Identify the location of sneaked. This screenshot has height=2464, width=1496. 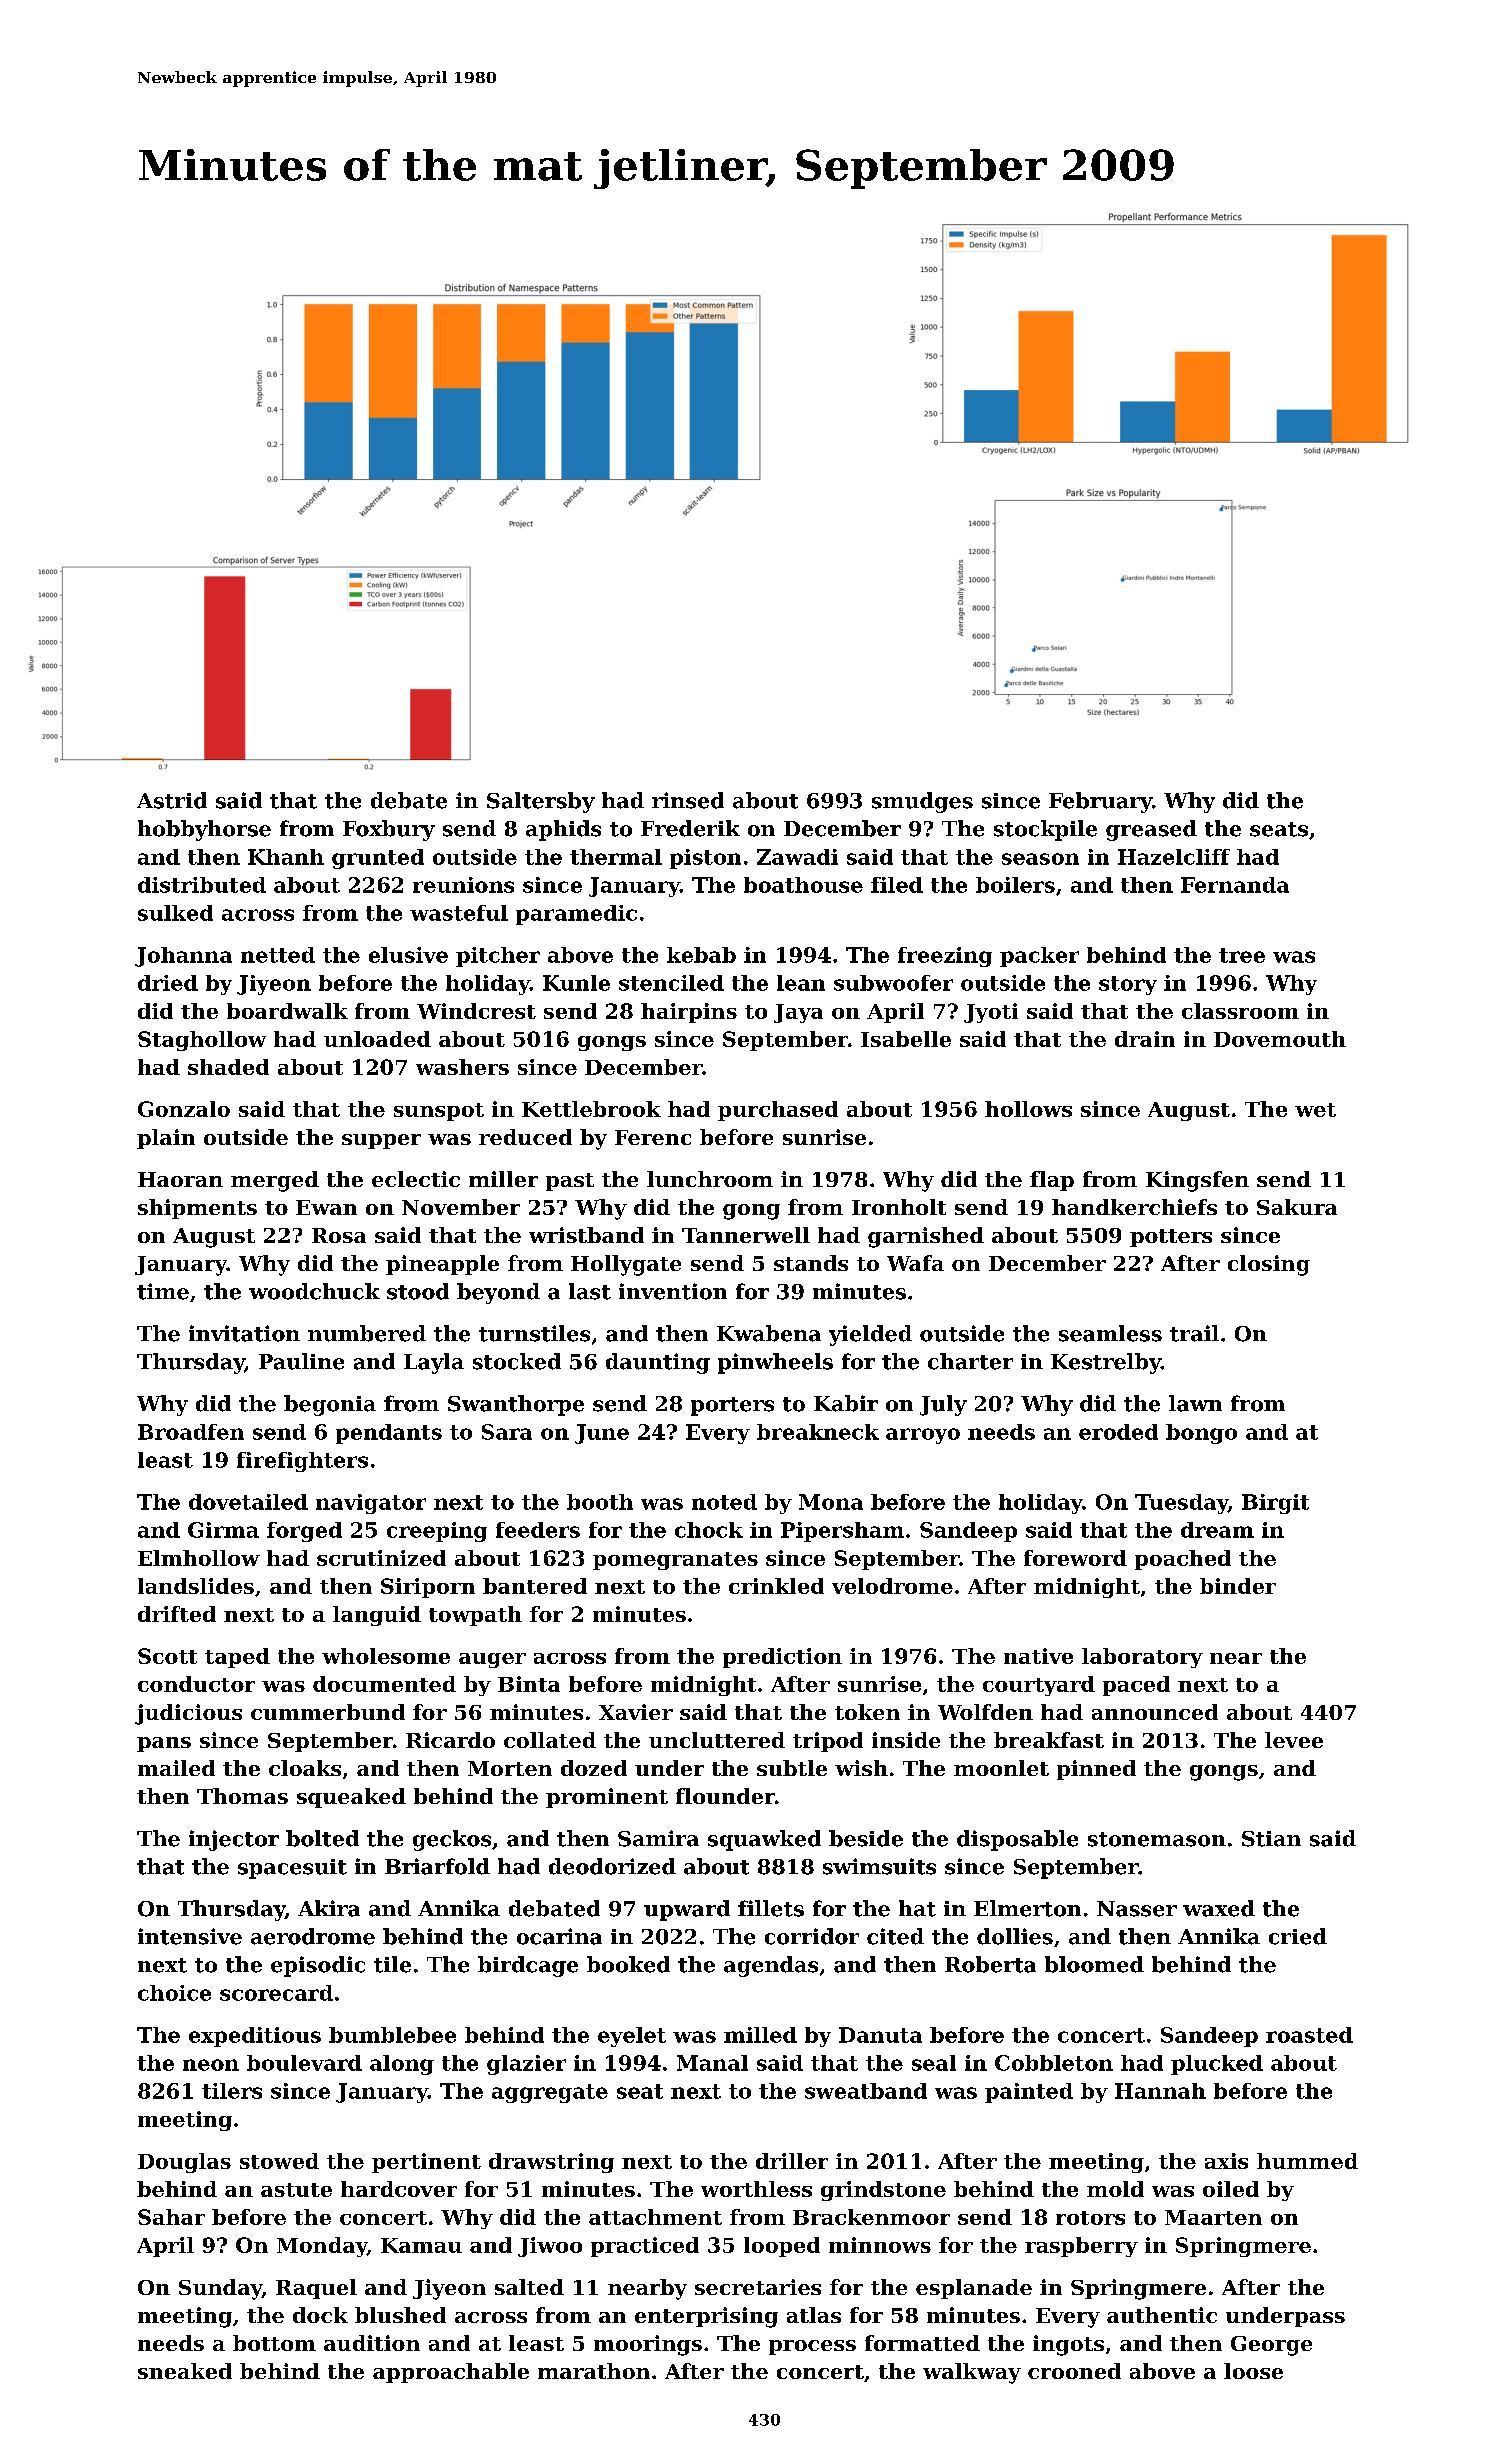
(185, 2371).
